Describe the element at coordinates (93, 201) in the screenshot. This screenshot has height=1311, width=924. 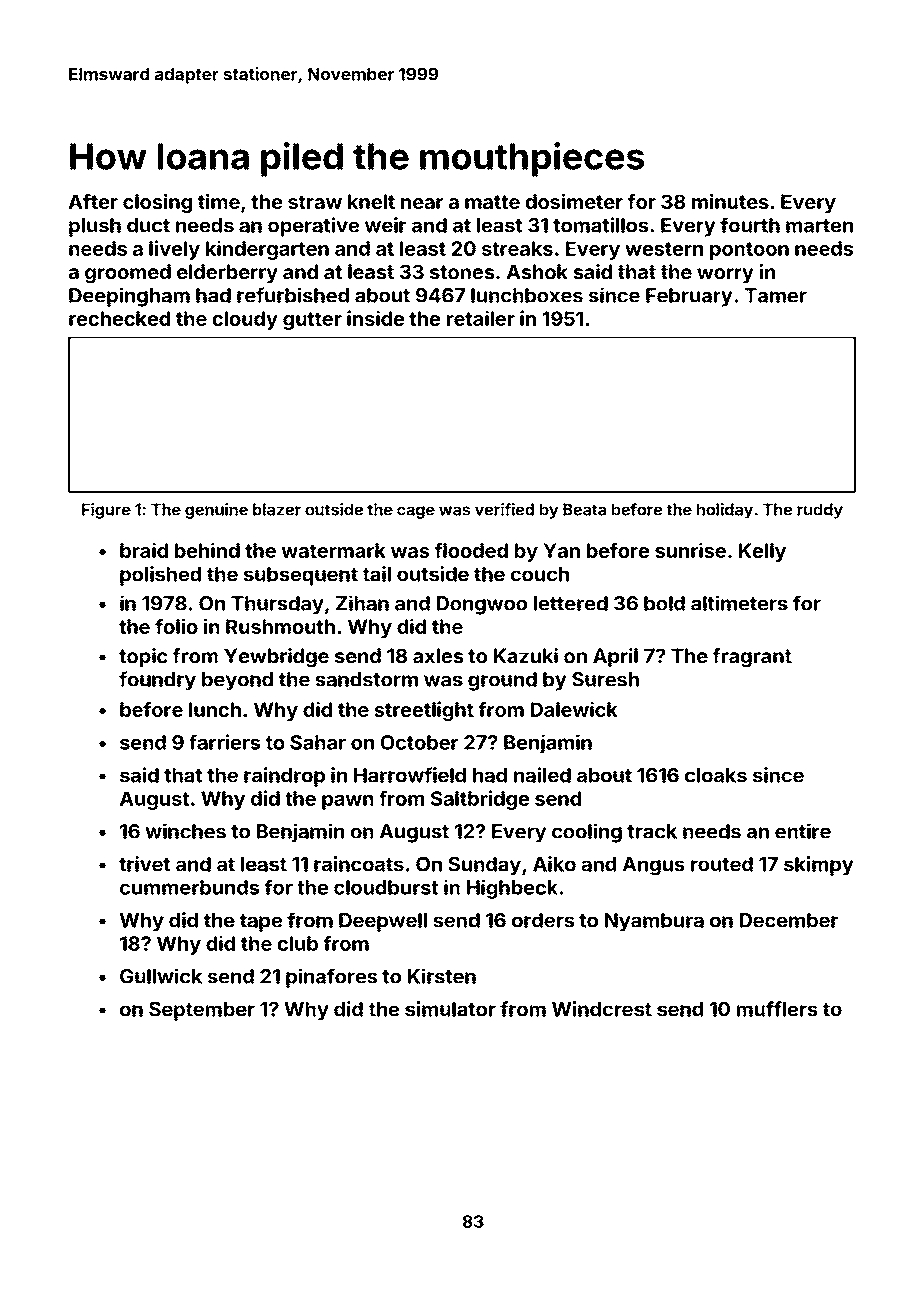
I see `After` at that location.
